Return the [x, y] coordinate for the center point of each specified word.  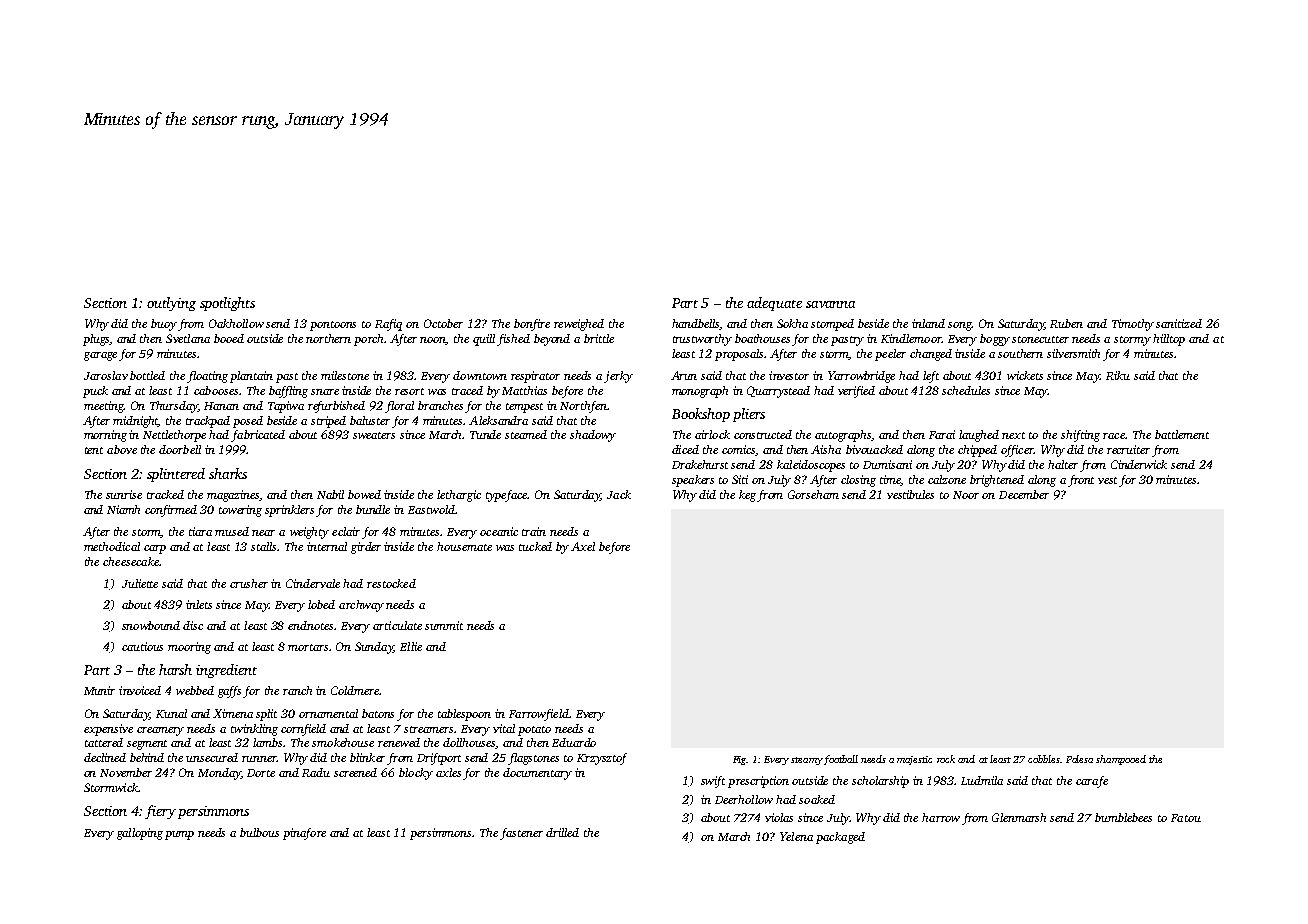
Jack [619, 494]
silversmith [1073, 353]
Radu [316, 772]
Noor [966, 495]
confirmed [171, 511]
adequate [774, 304]
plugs [96, 340]
